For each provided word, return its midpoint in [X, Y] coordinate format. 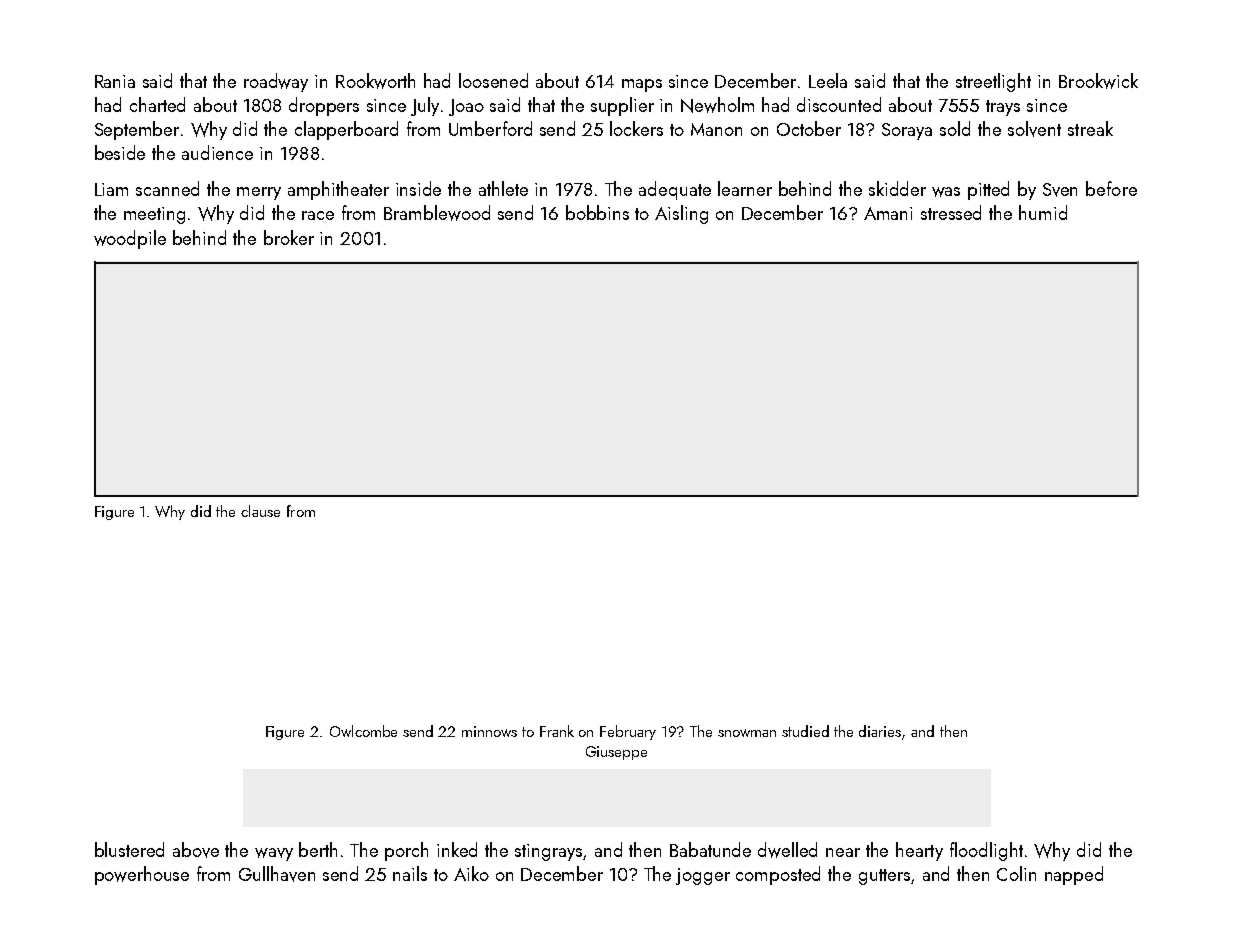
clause [260, 511]
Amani [888, 213]
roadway [276, 82]
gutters [885, 877]
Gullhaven [277, 874]
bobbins [597, 212]
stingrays [549, 852]
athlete [503, 188]
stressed [951, 212]
